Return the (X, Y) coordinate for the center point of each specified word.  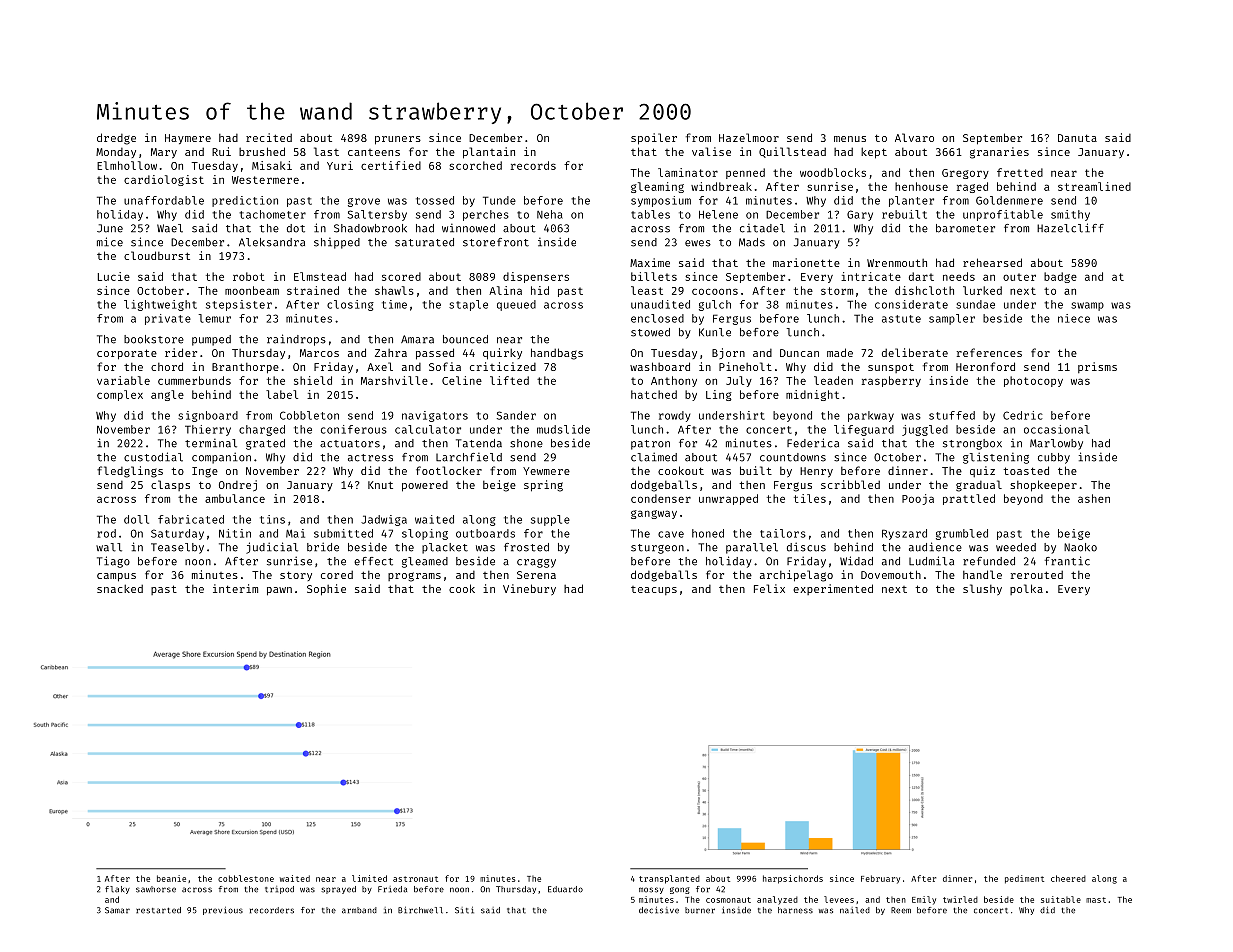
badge (1060, 277)
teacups (654, 590)
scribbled (850, 484)
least (647, 290)
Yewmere (546, 471)
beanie (171, 878)
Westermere (265, 180)
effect (373, 561)
